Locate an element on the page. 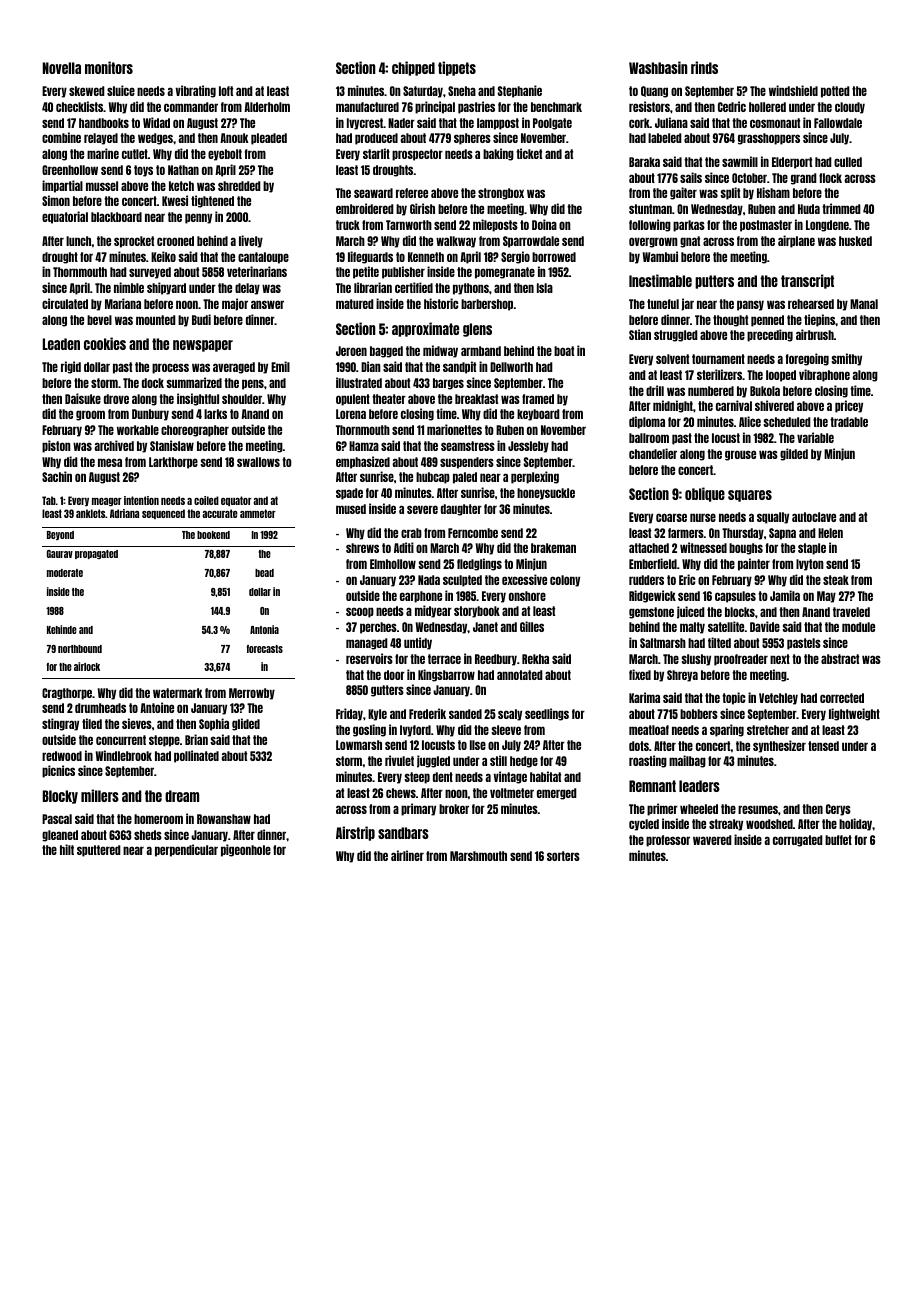 The height and width of the document is (1308, 924). Manal is located at coordinates (864, 304).
